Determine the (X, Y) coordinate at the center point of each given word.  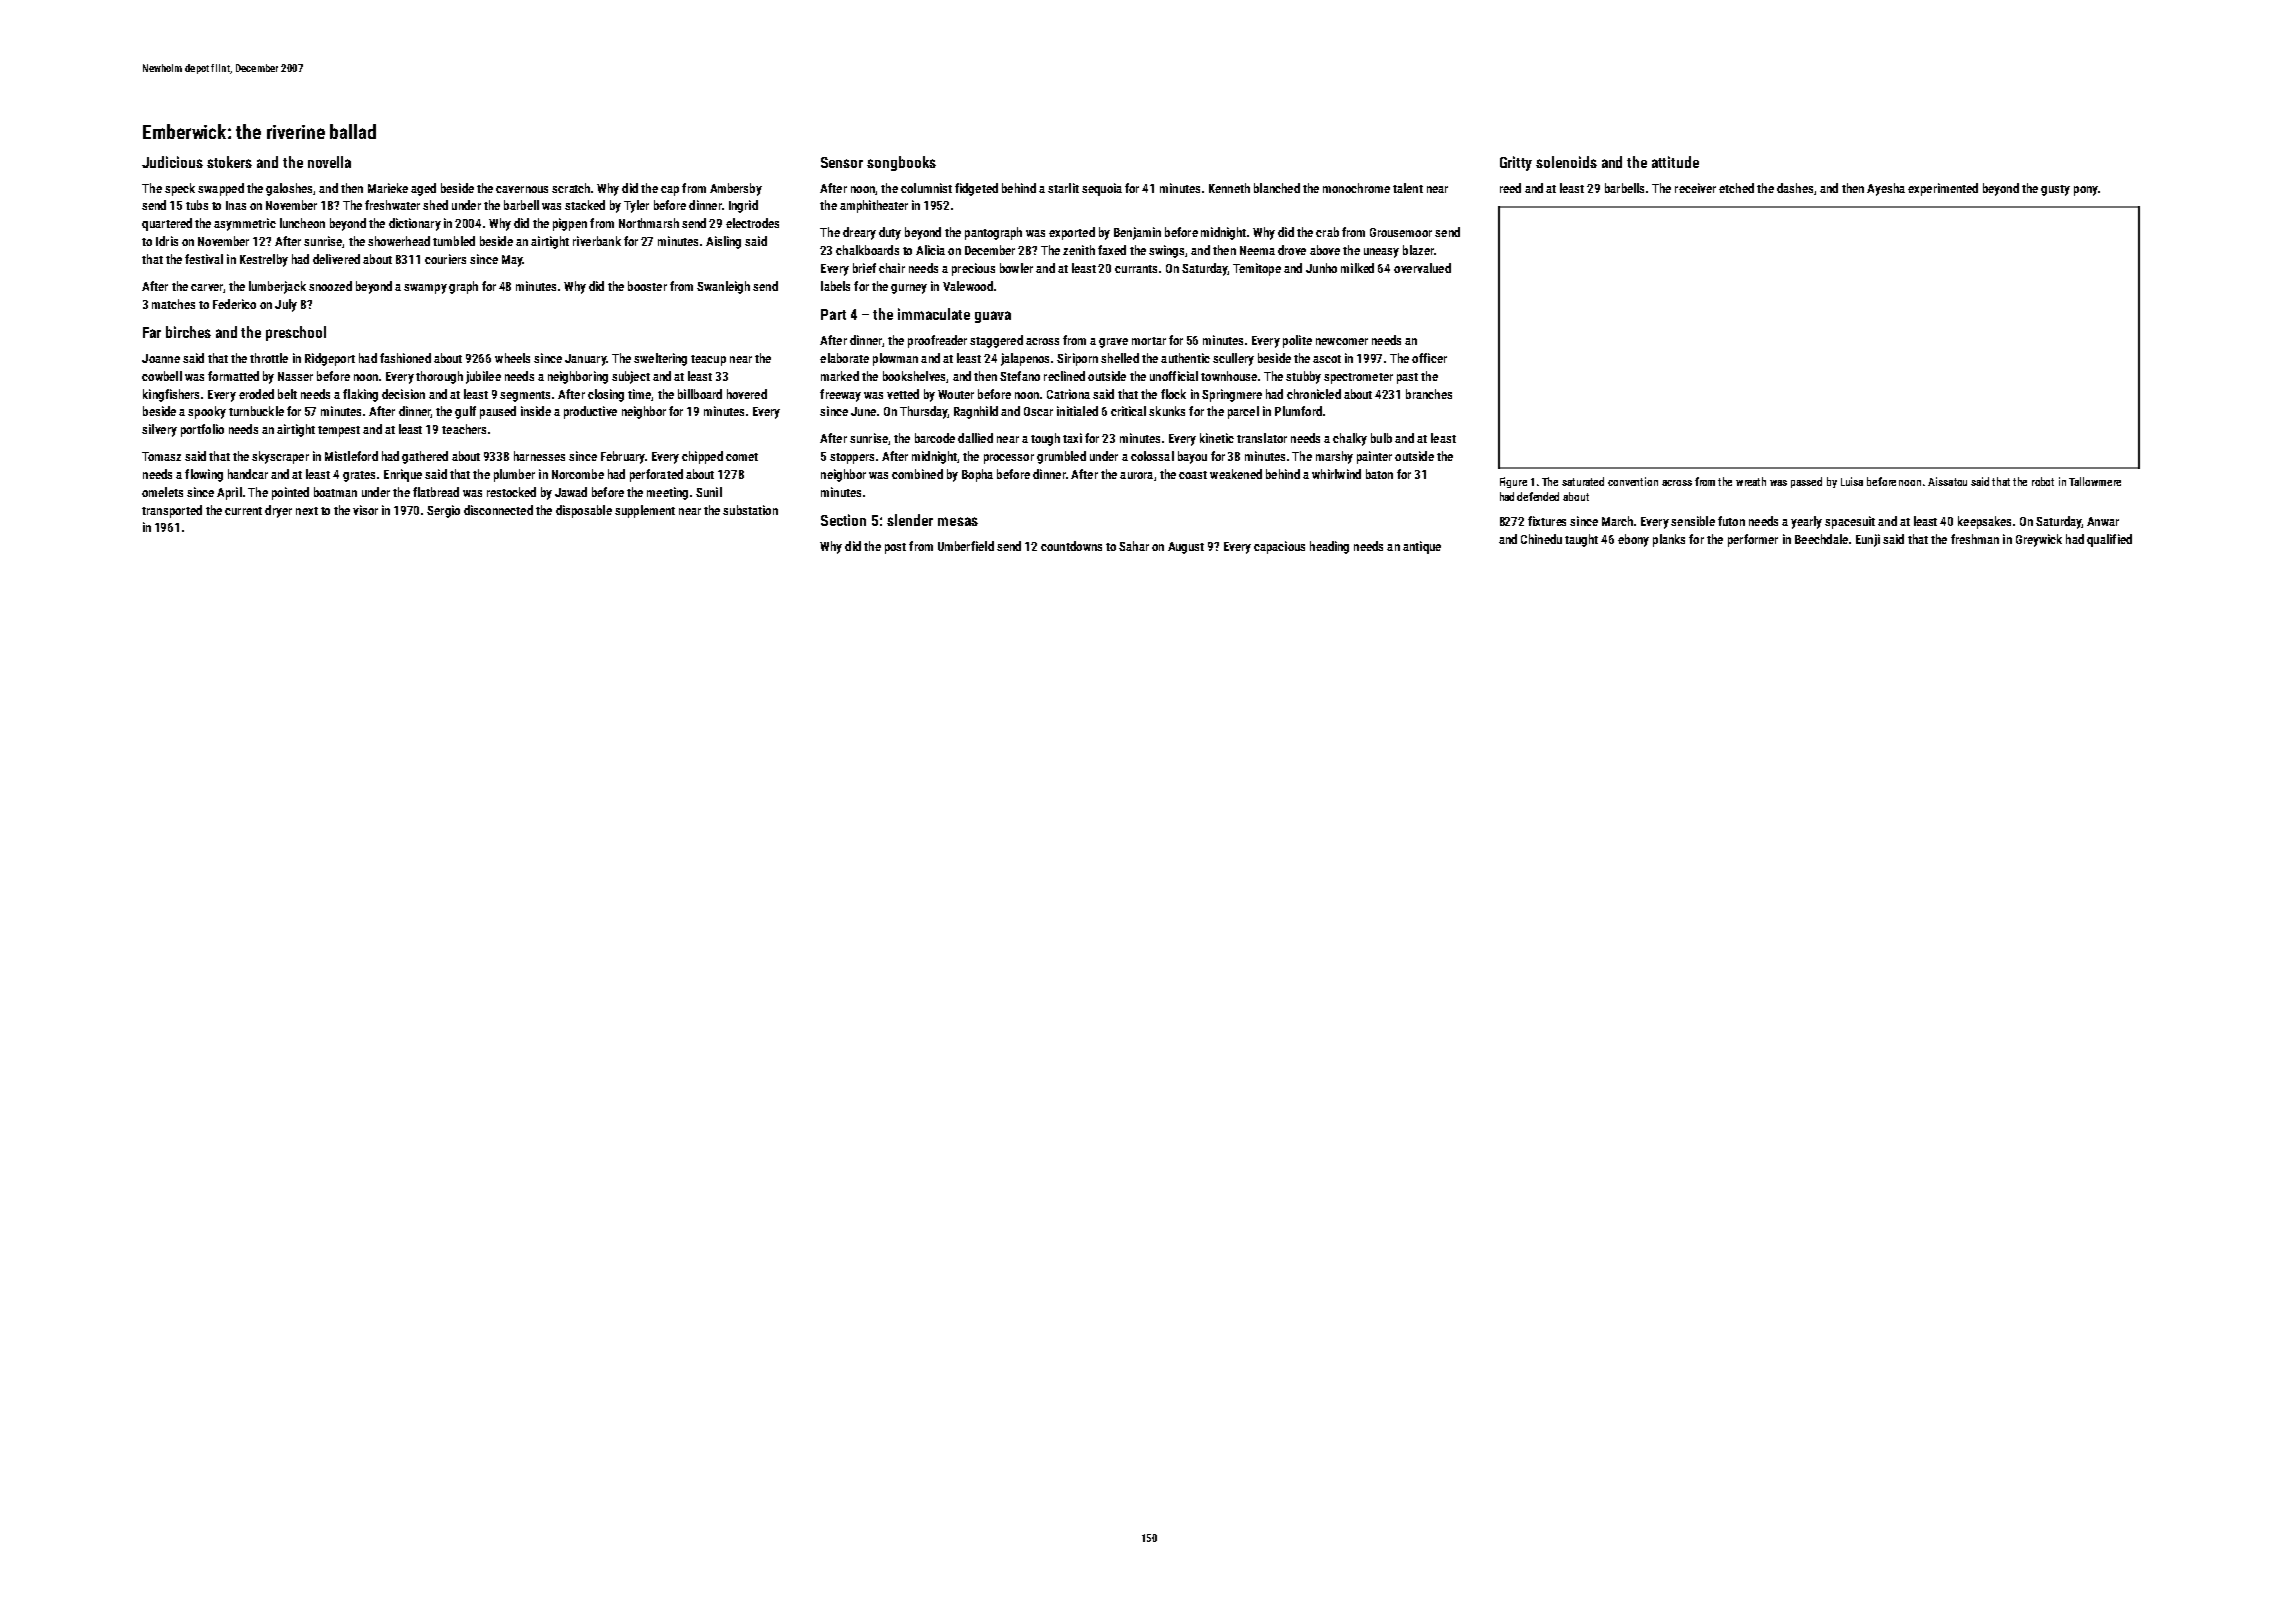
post (895, 548)
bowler (1016, 268)
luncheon (302, 223)
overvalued (1422, 268)
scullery (1233, 359)
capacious (1279, 547)
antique (1422, 547)
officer (1429, 358)
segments (525, 396)
